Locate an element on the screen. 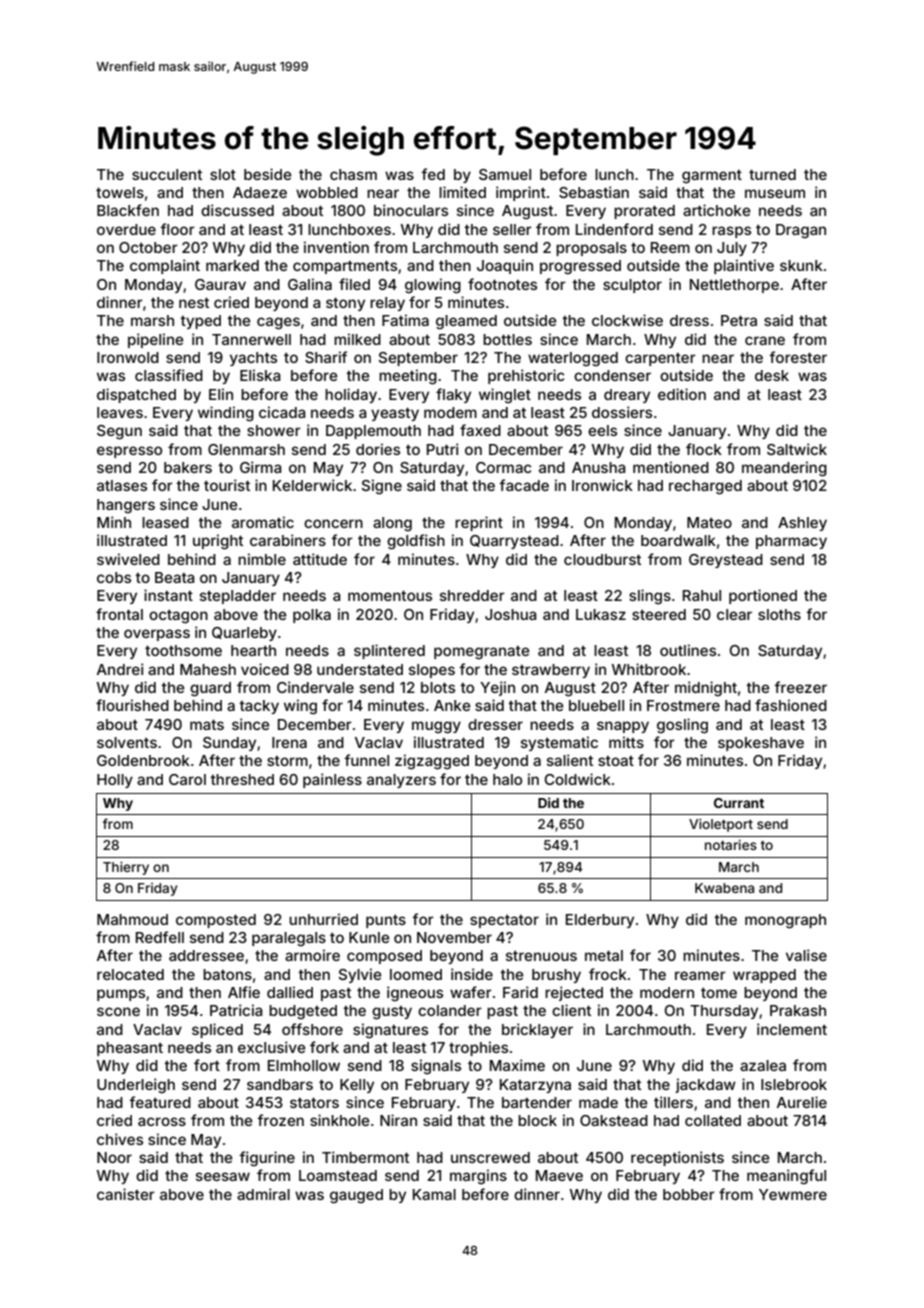 This screenshot has height=1308, width=924. inside is located at coordinates (472, 974).
